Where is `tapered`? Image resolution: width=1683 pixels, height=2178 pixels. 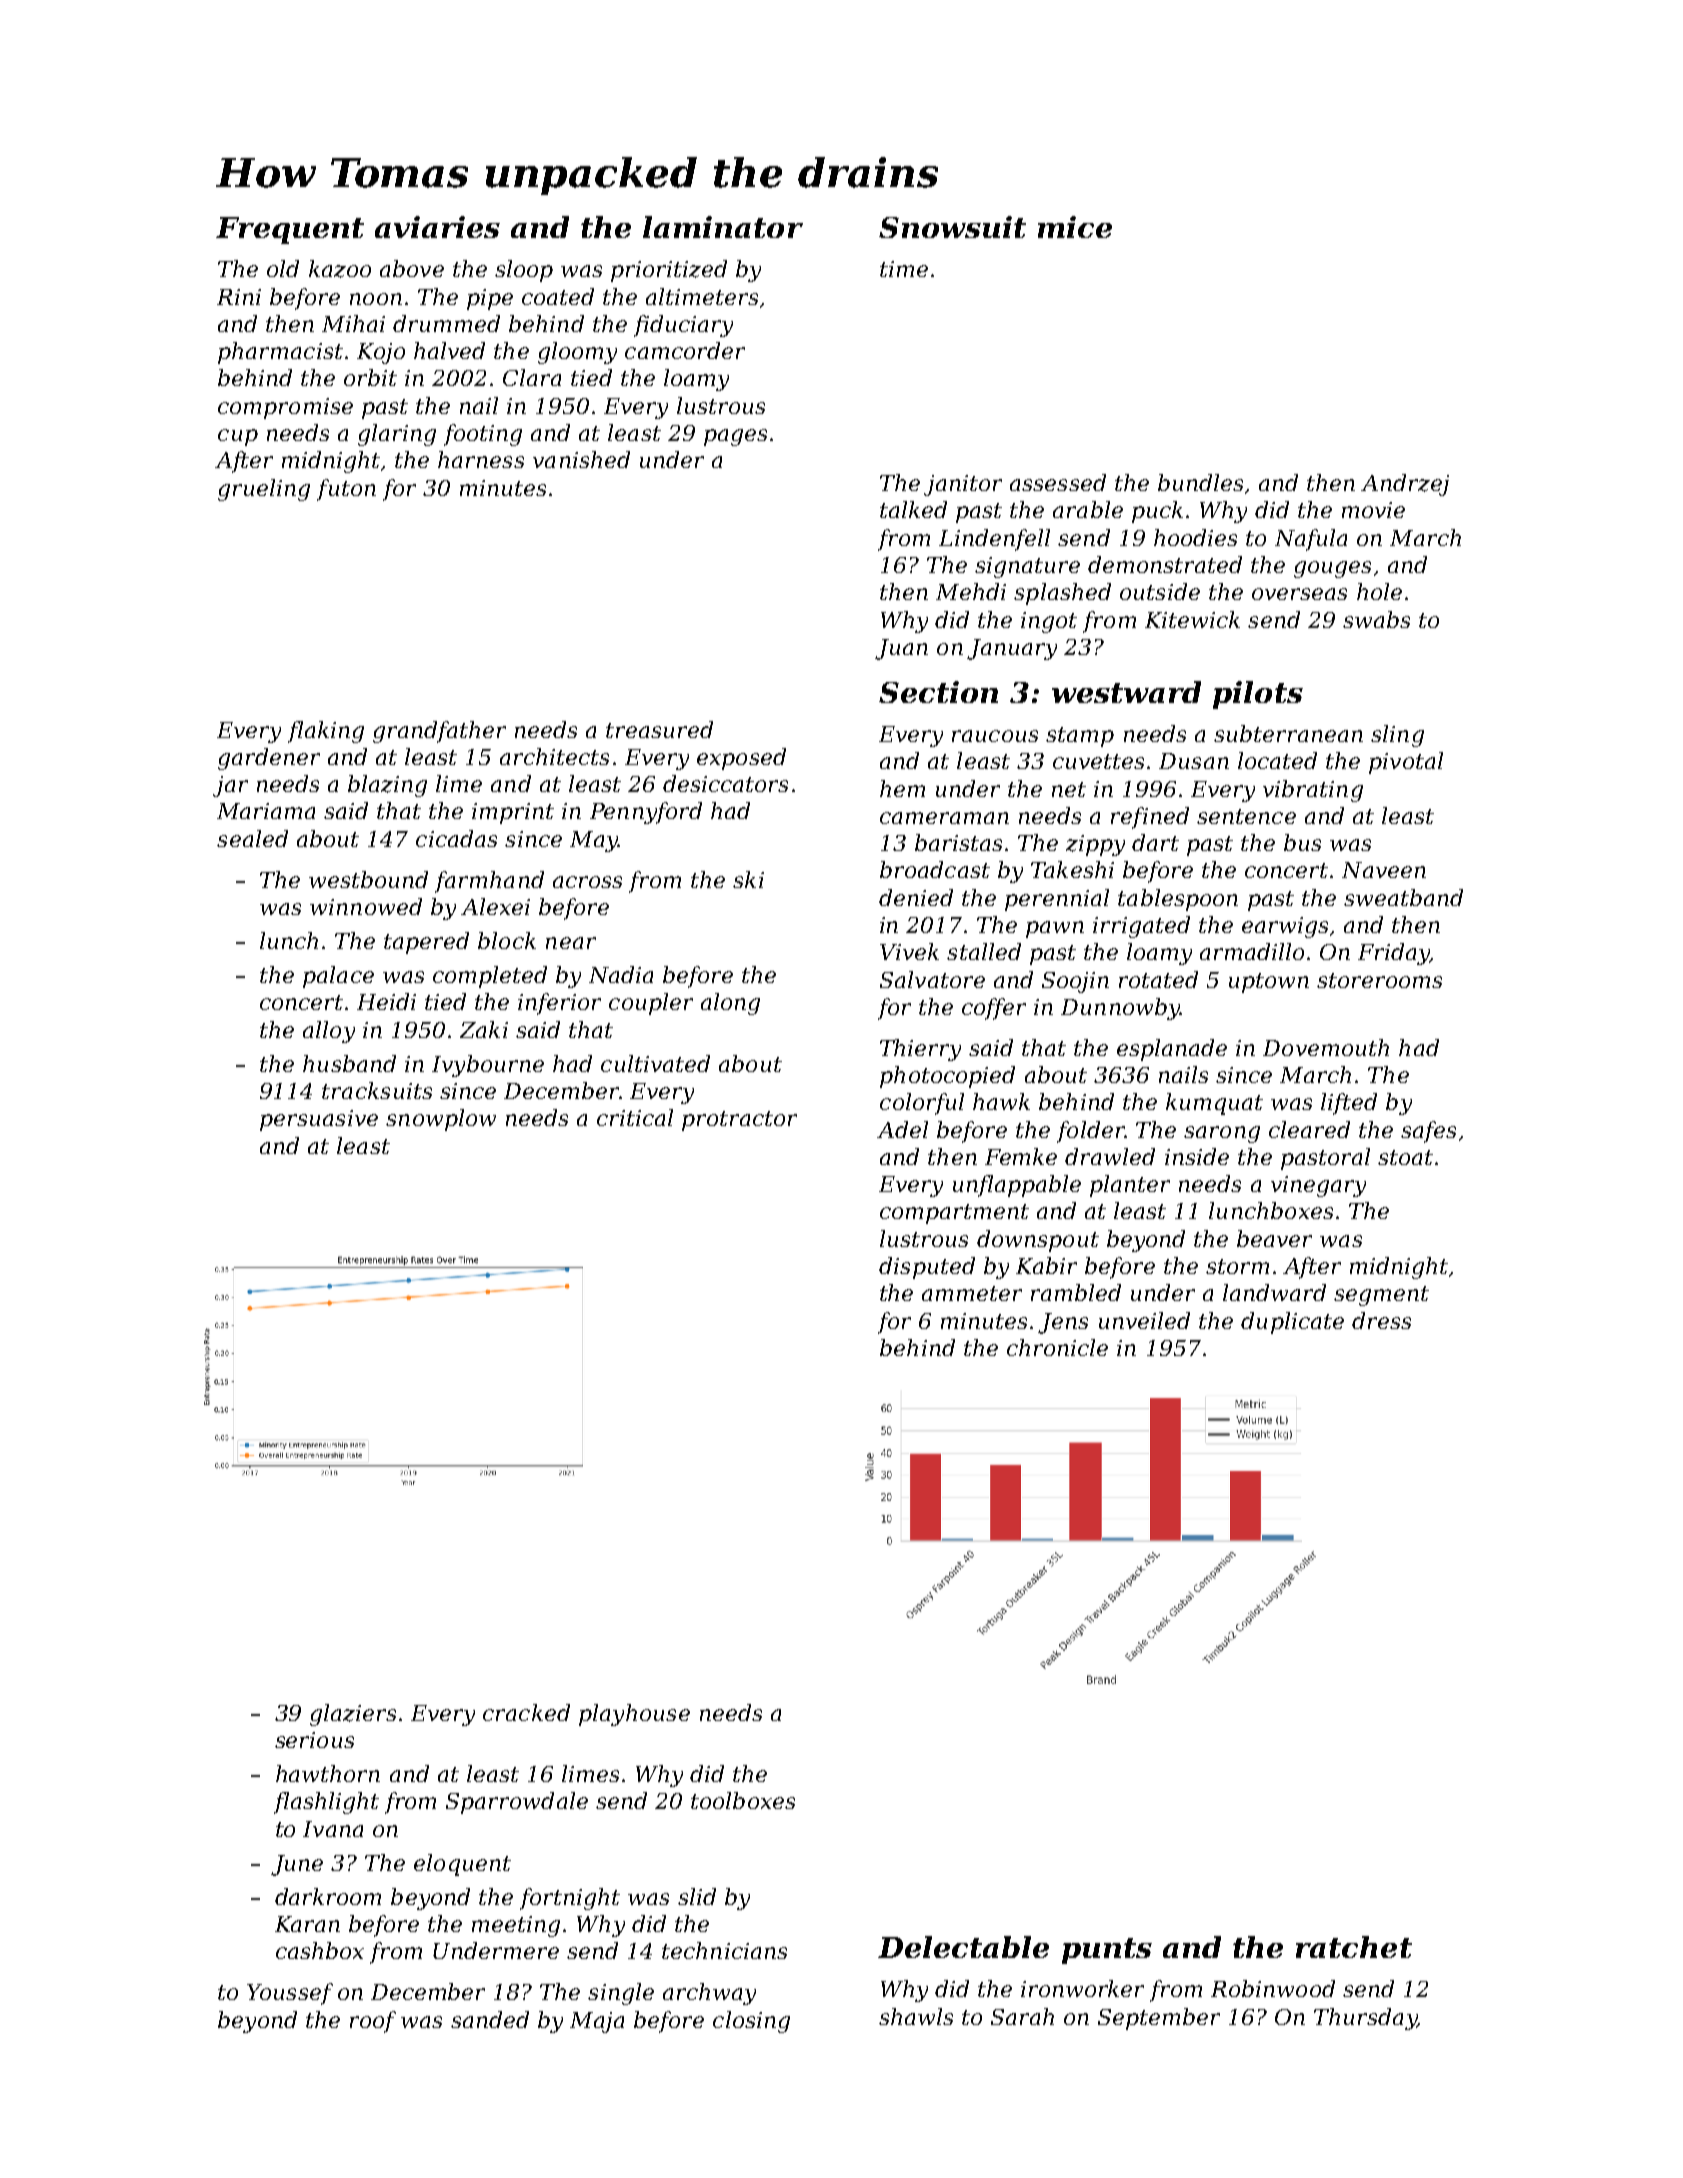 tapered is located at coordinates (426, 943).
